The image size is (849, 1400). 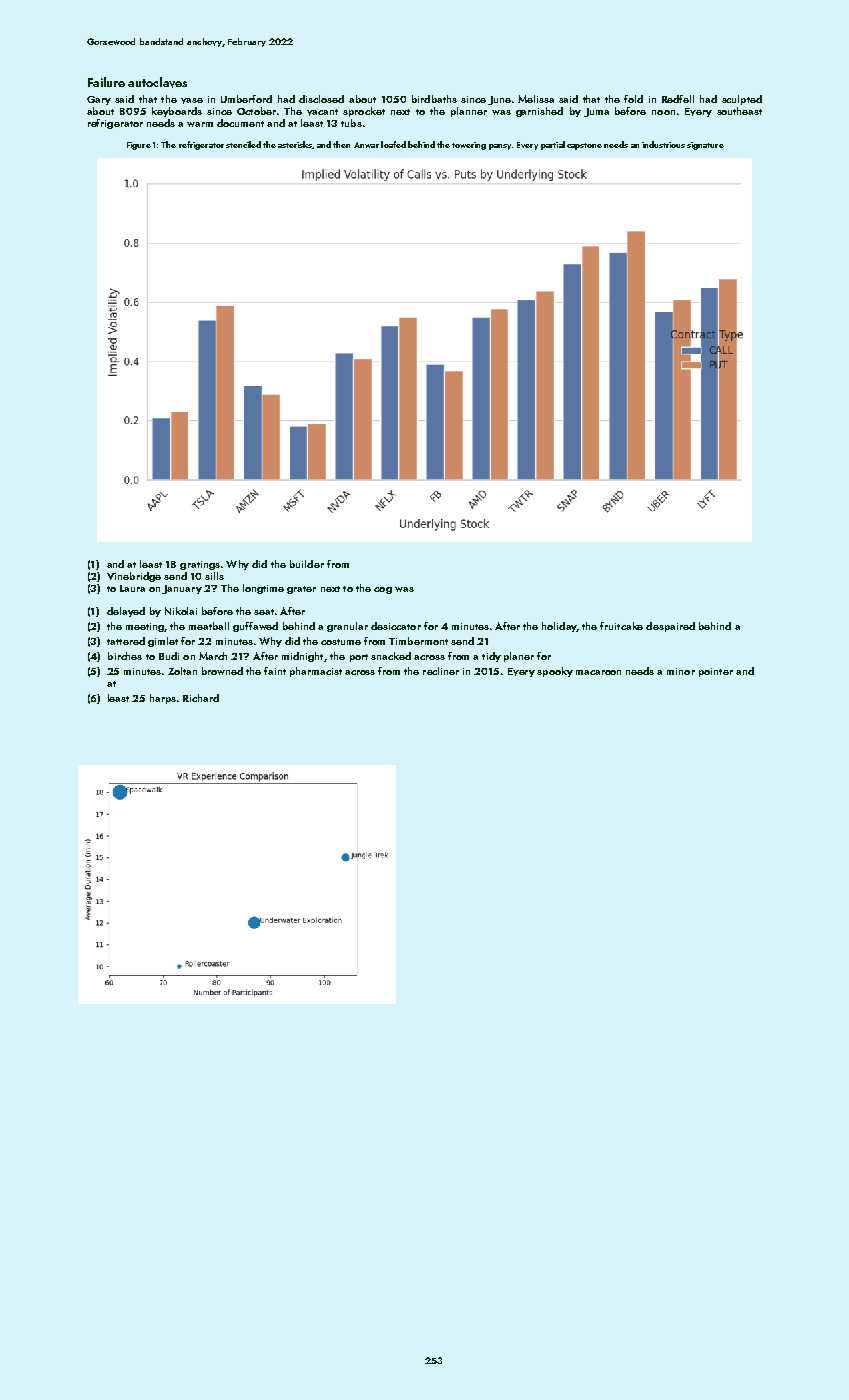 I want to click on cog, so click(x=383, y=590).
